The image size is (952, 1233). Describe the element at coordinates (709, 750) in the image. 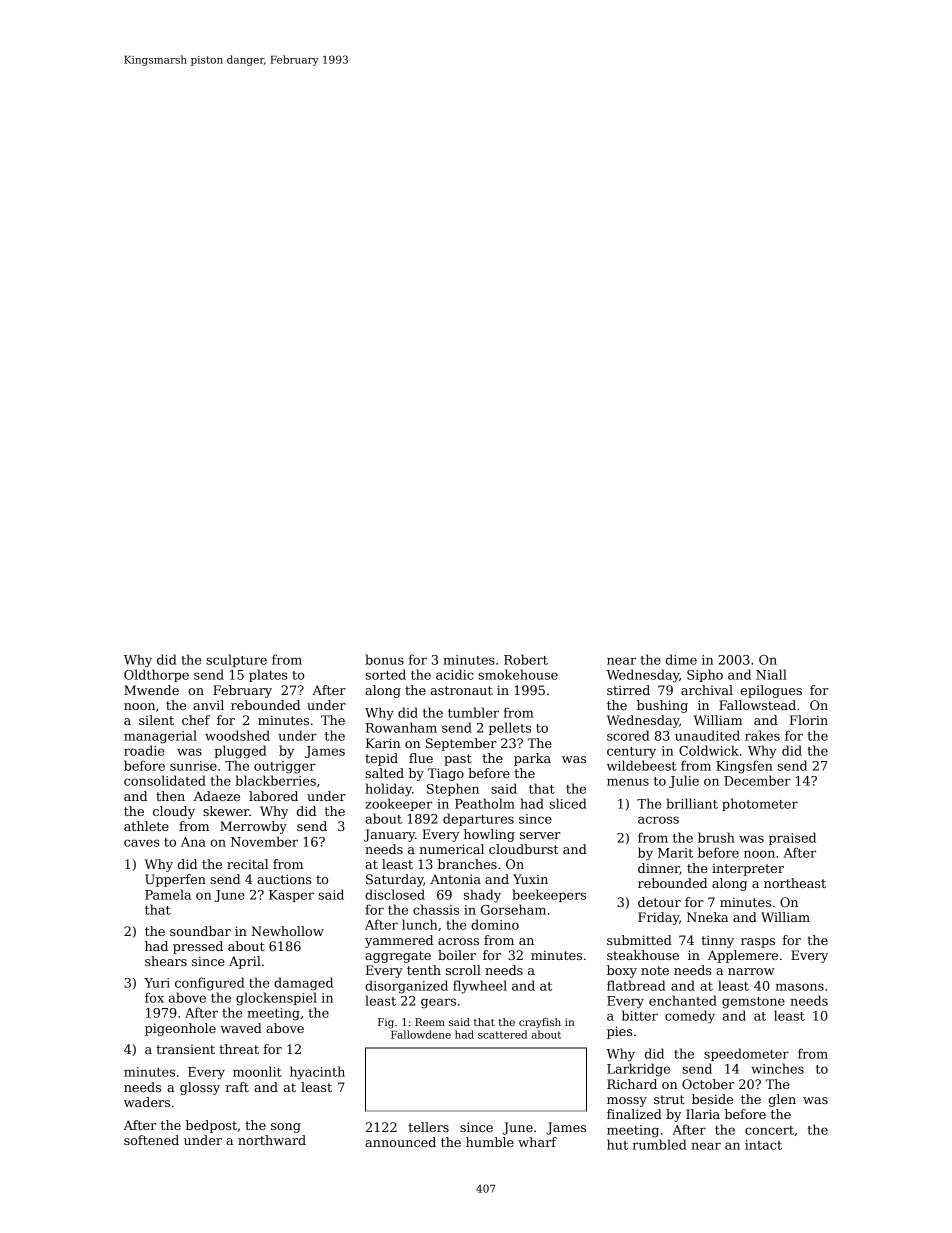

I see `Coldwick` at that location.
